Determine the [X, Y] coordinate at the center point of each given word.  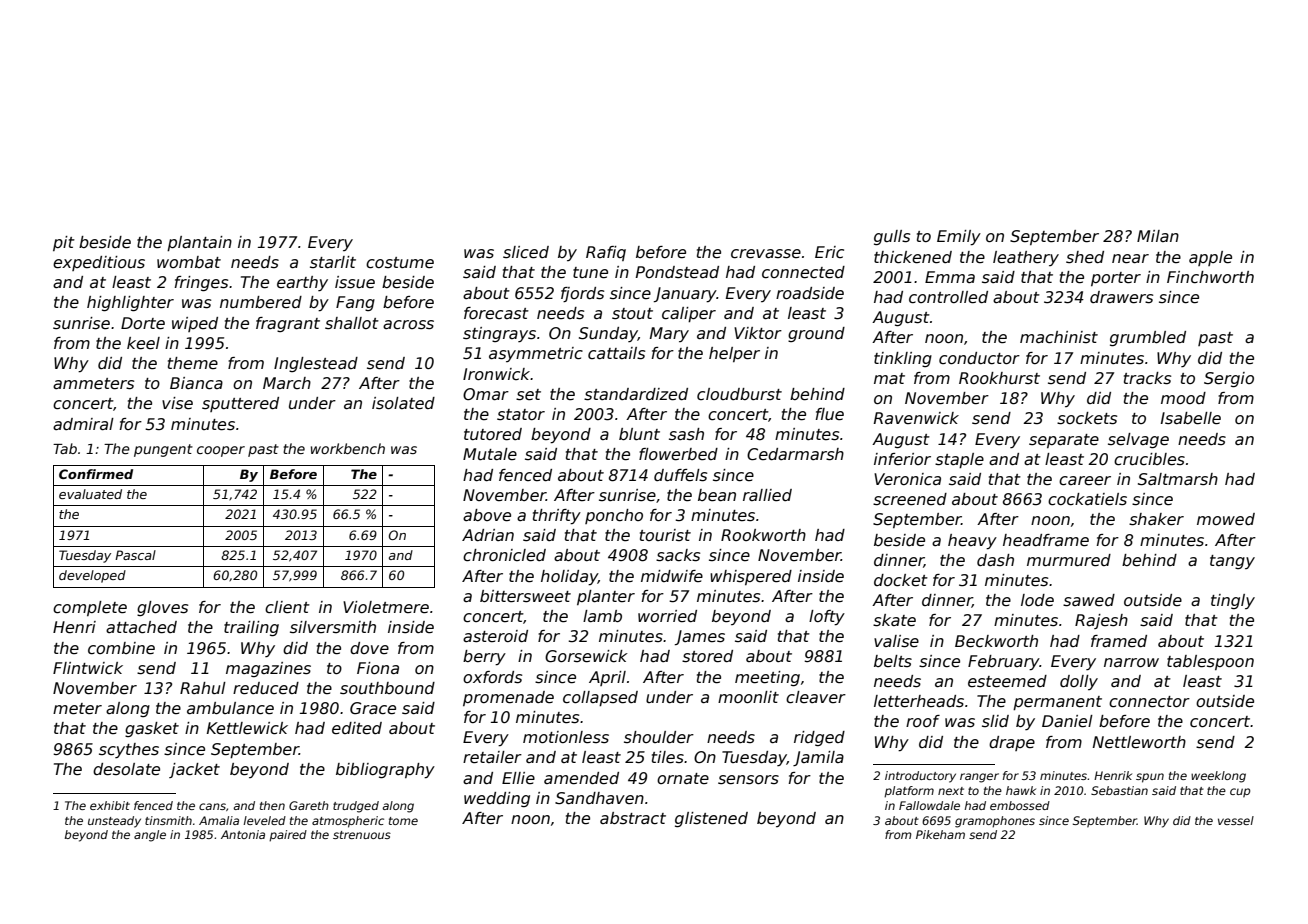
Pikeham [940, 834]
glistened [711, 819]
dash [995, 560]
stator [521, 415]
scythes [129, 750]
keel [143, 343]
